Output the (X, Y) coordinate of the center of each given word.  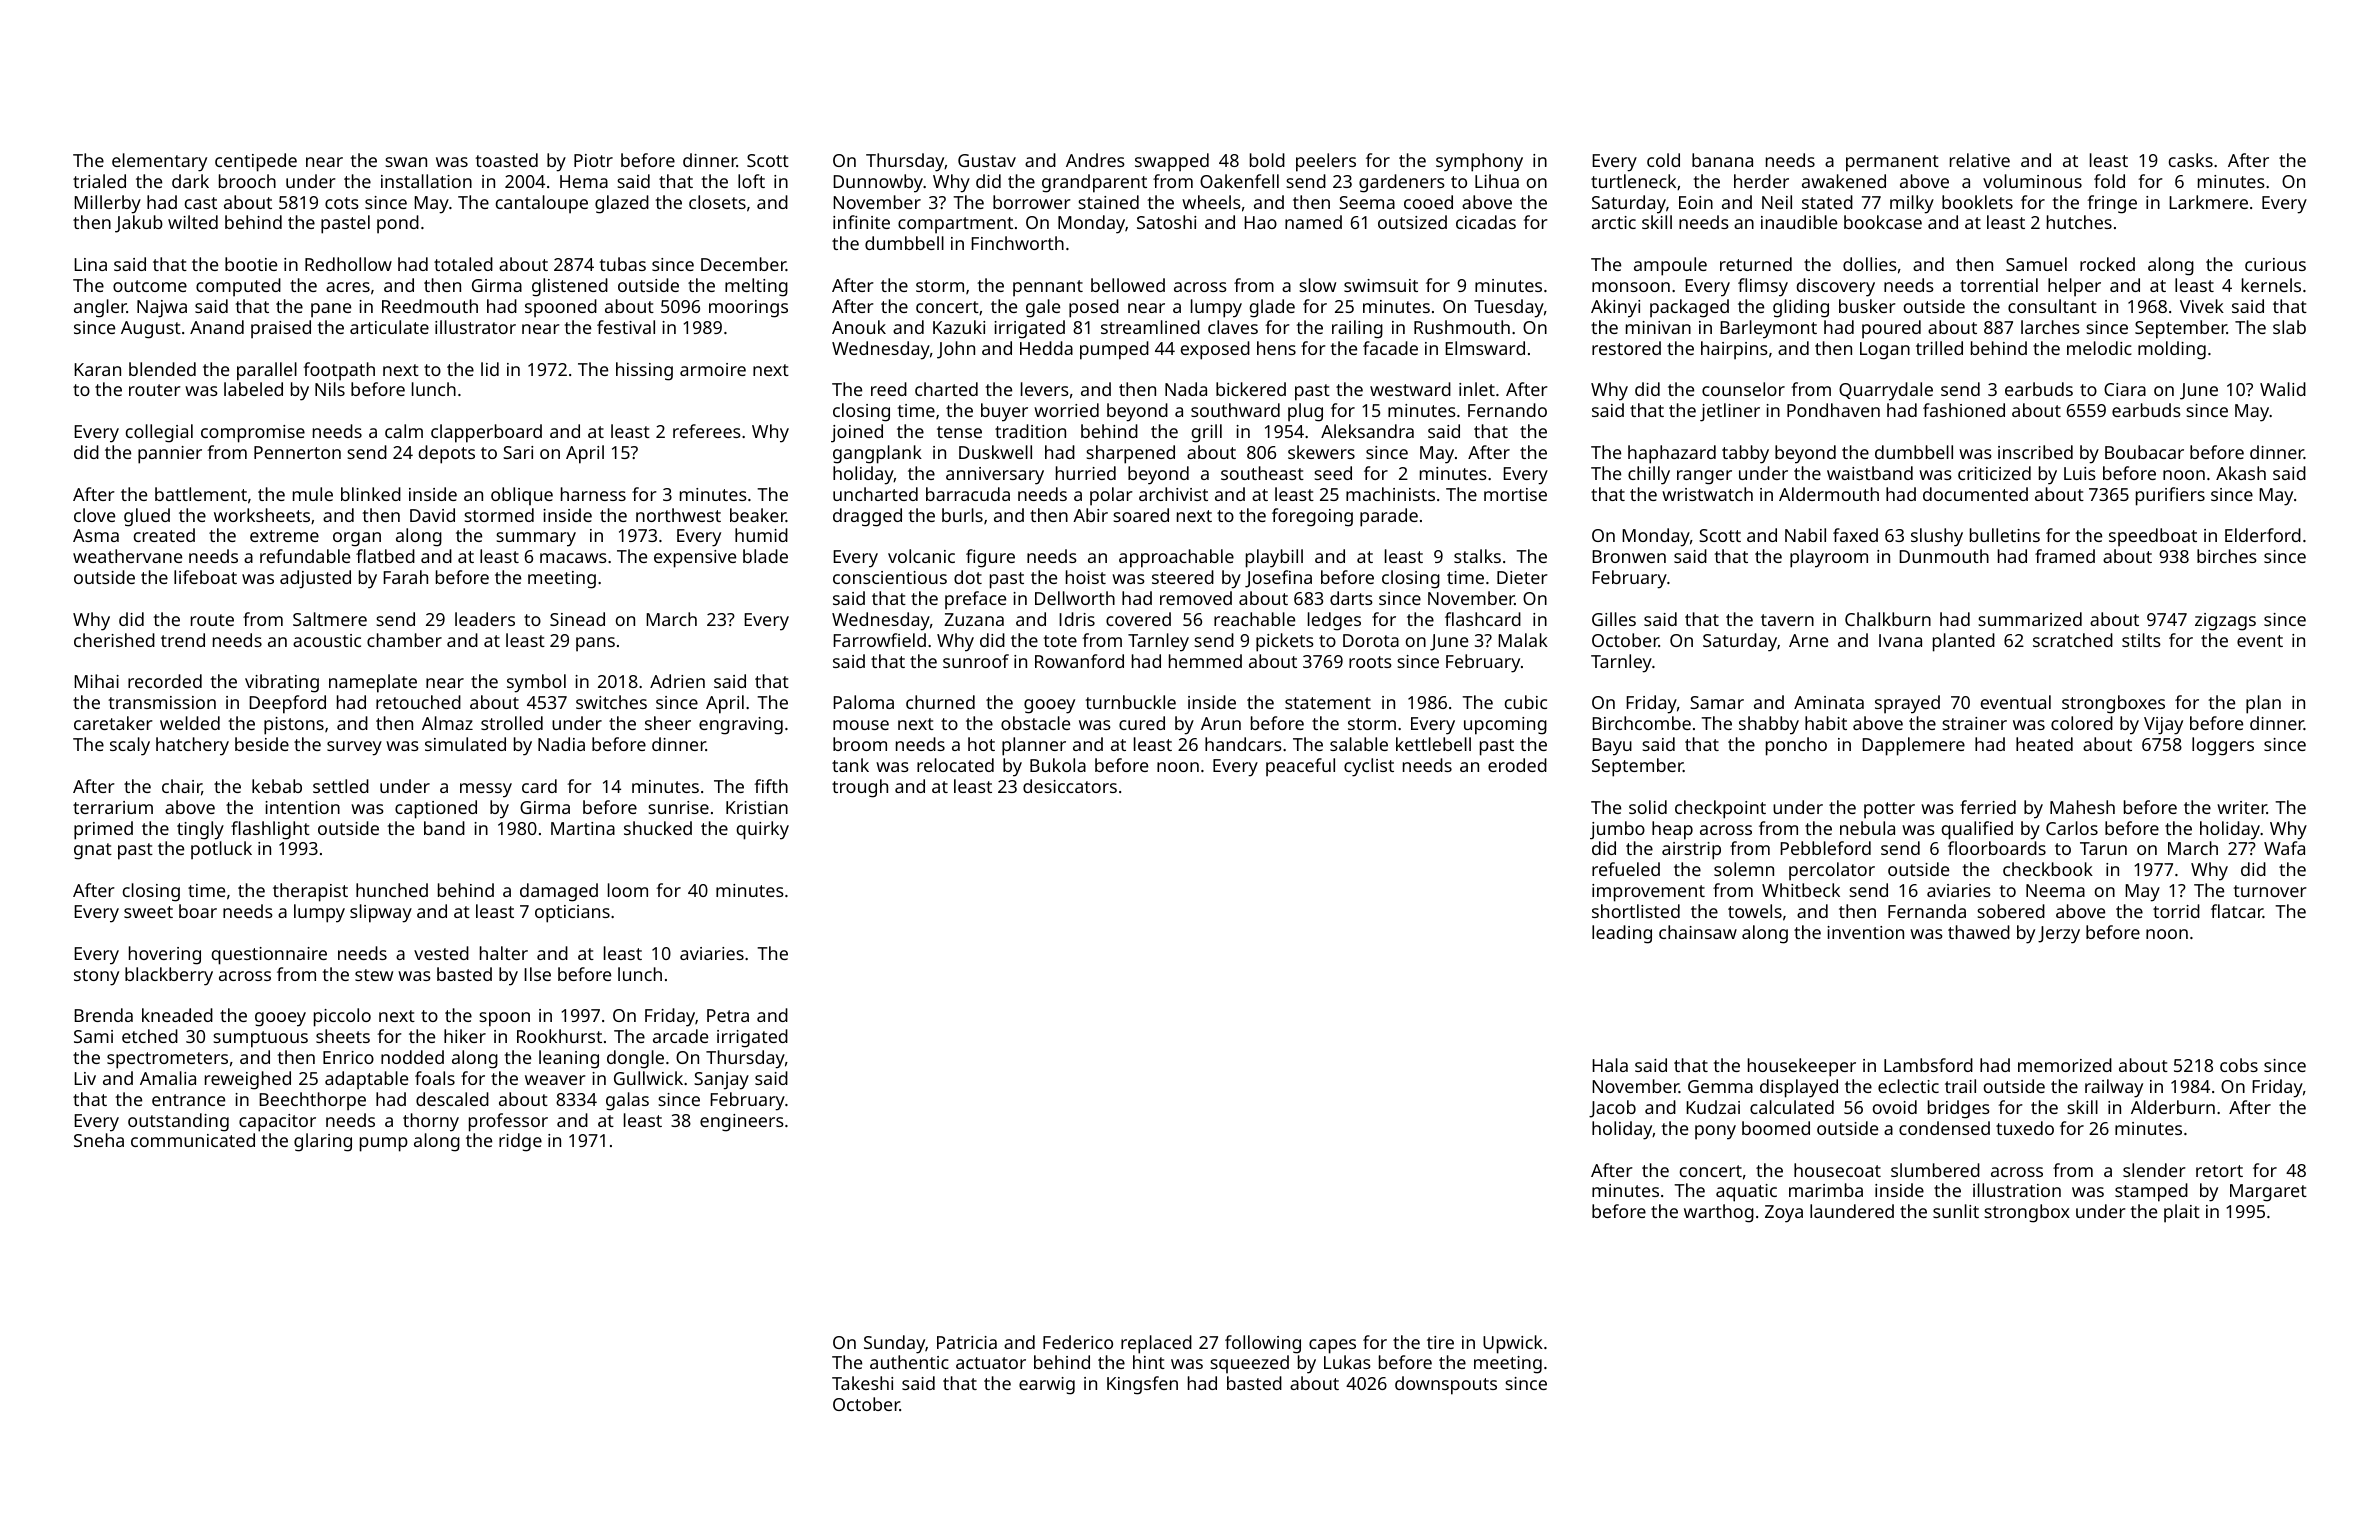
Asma (96, 535)
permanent (1892, 163)
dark (190, 181)
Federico (1078, 1342)
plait (2182, 1213)
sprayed (1907, 704)
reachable (1254, 619)
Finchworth (1017, 243)
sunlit (1956, 1211)
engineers (742, 1123)
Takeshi (862, 1383)
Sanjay (721, 1081)
